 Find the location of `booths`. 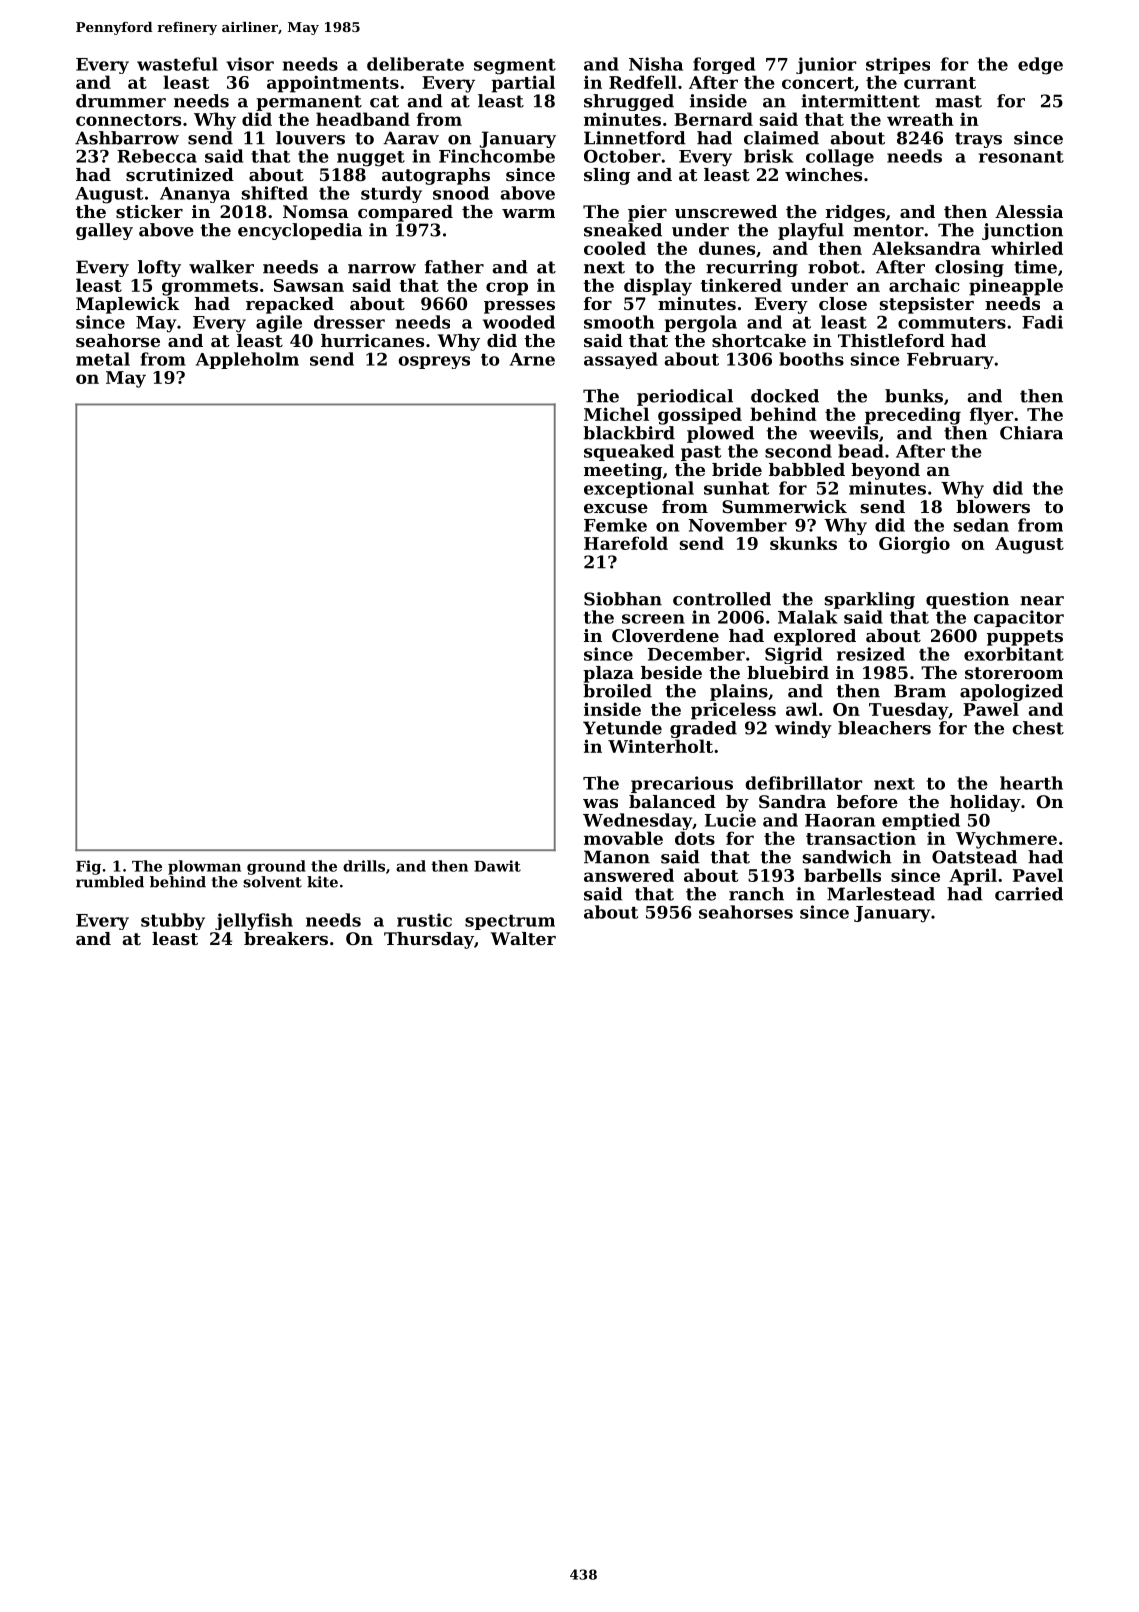

booths is located at coordinates (811, 359).
